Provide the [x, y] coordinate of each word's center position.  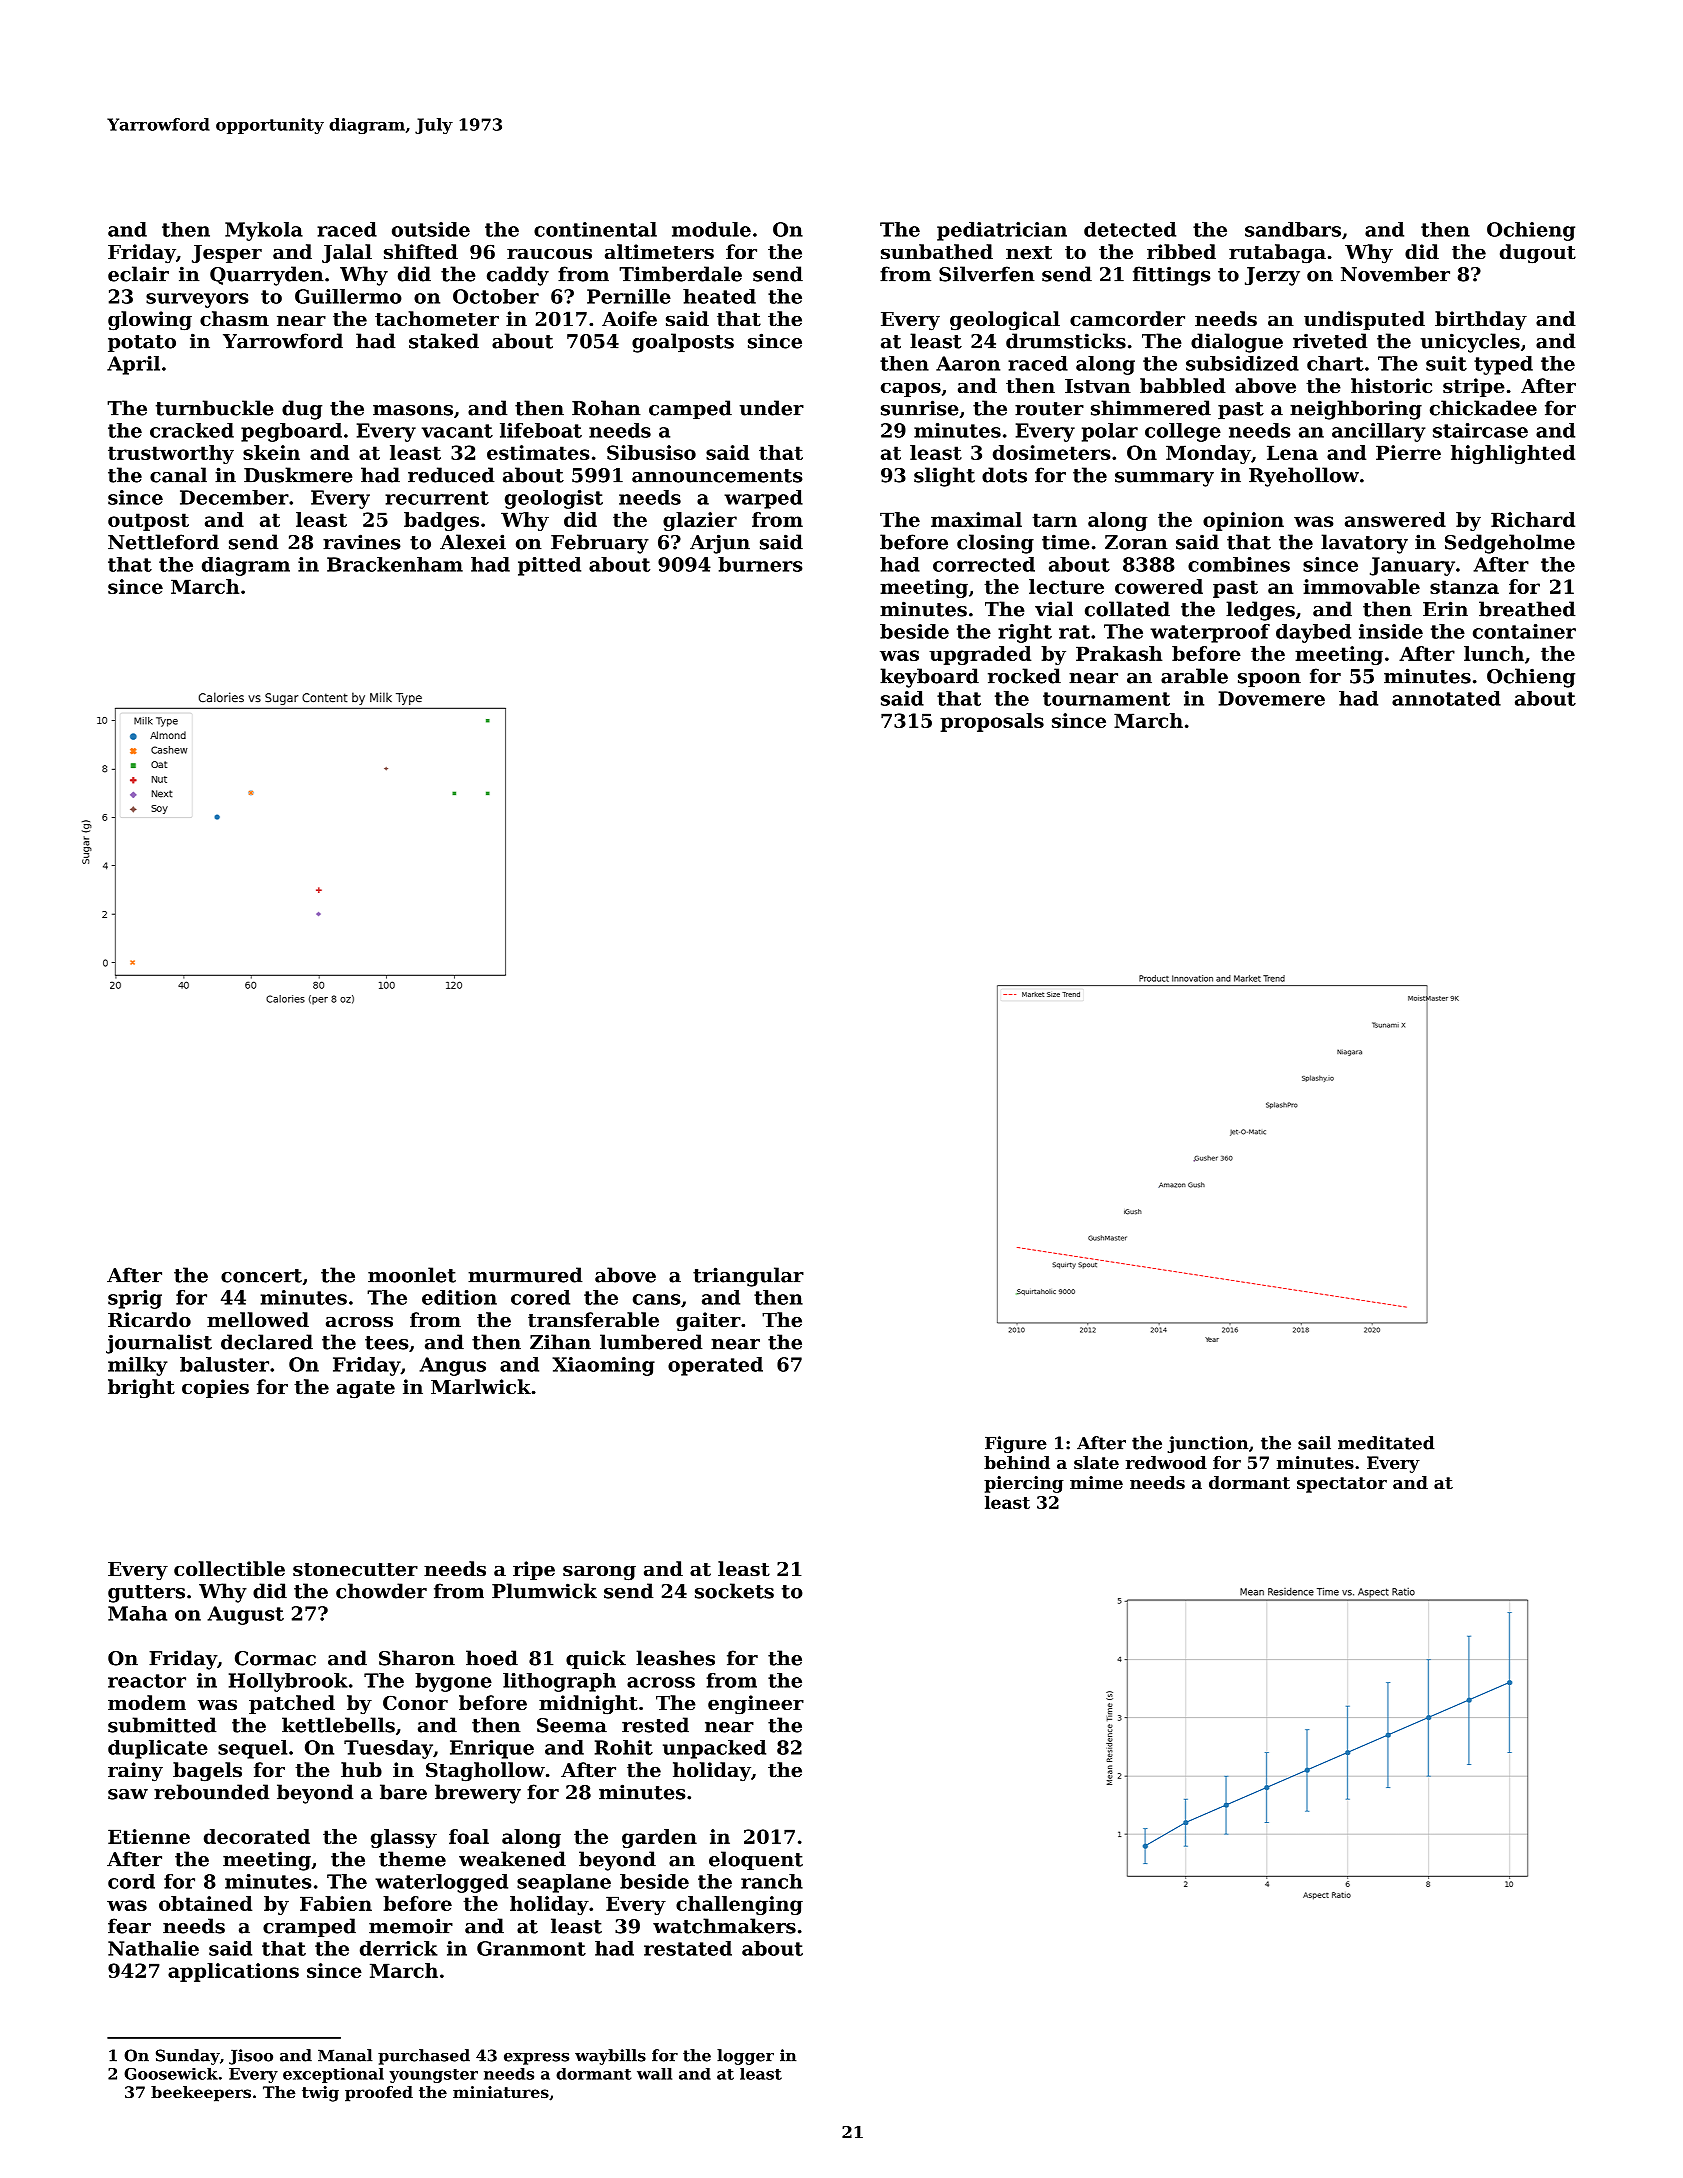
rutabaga [1277, 254]
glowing [150, 321]
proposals [992, 722]
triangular [748, 1277]
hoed [492, 1658]
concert [261, 1276]
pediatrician [1002, 231]
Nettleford [163, 542]
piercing [1024, 1484]
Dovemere [1272, 698]
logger [745, 2057]
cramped [309, 1927]
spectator [1342, 1485]
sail [1314, 1443]
